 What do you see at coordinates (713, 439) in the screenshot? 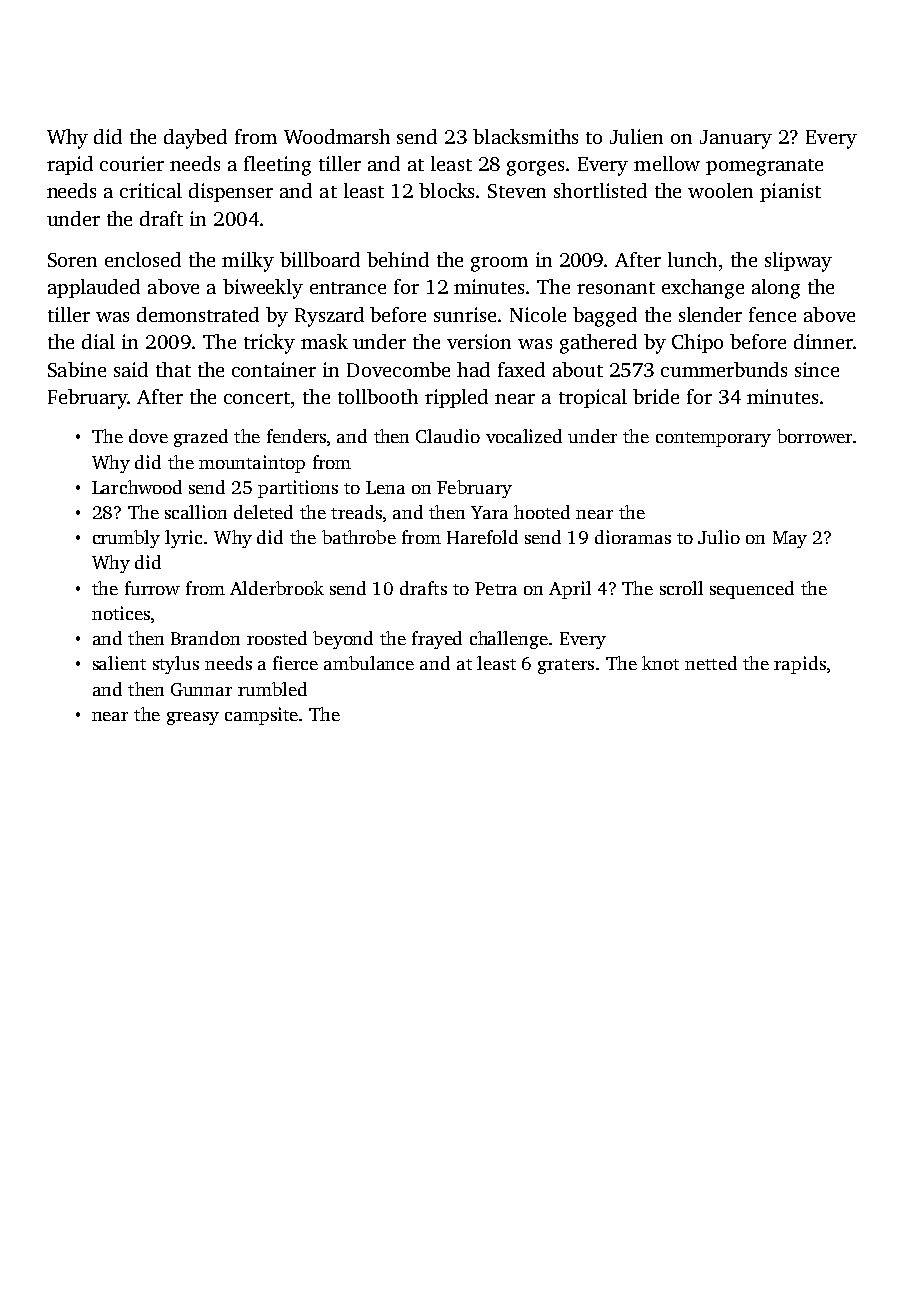
I see `contemporary` at bounding box center [713, 439].
